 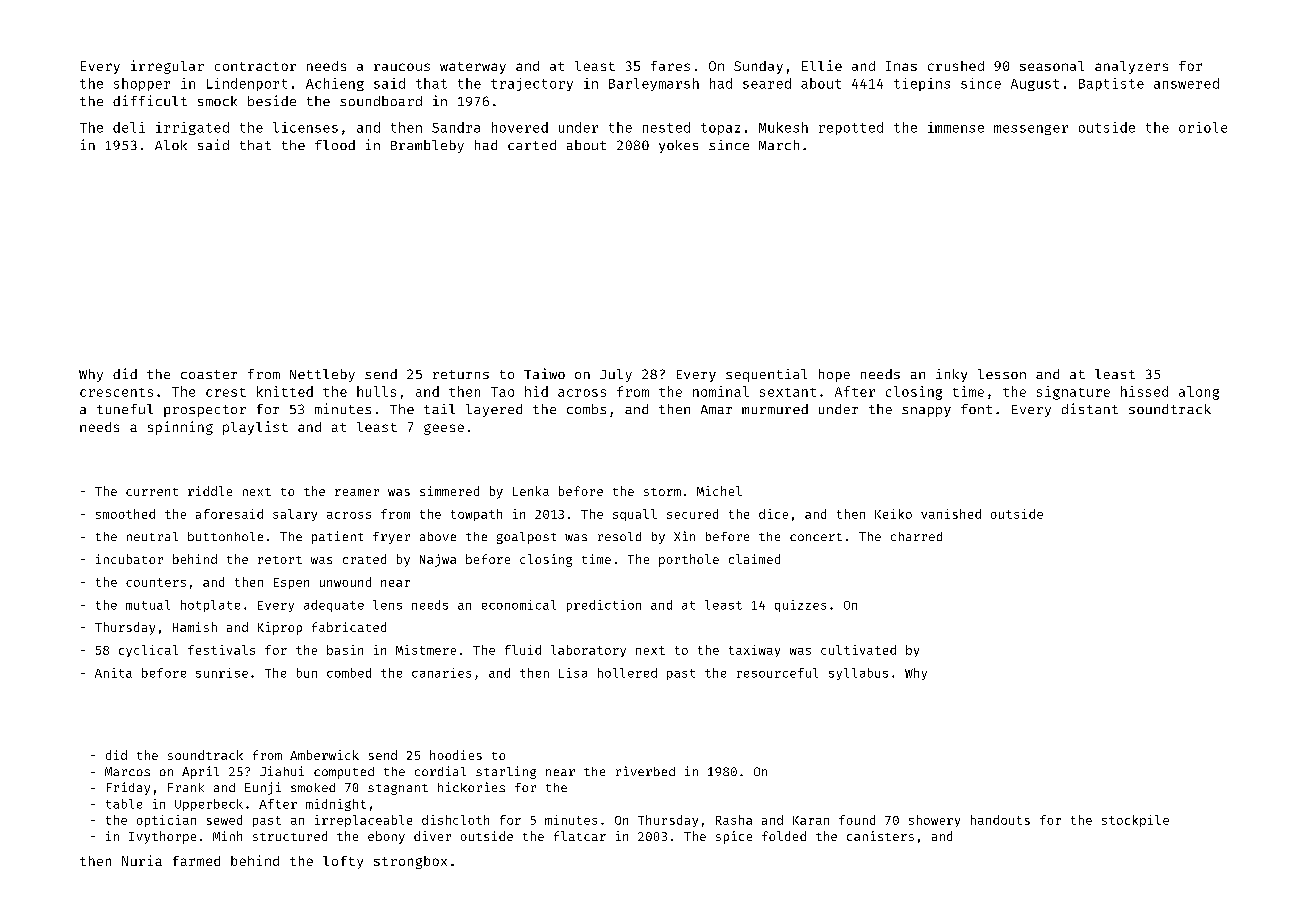 I want to click on Marcos, so click(x=127, y=771).
